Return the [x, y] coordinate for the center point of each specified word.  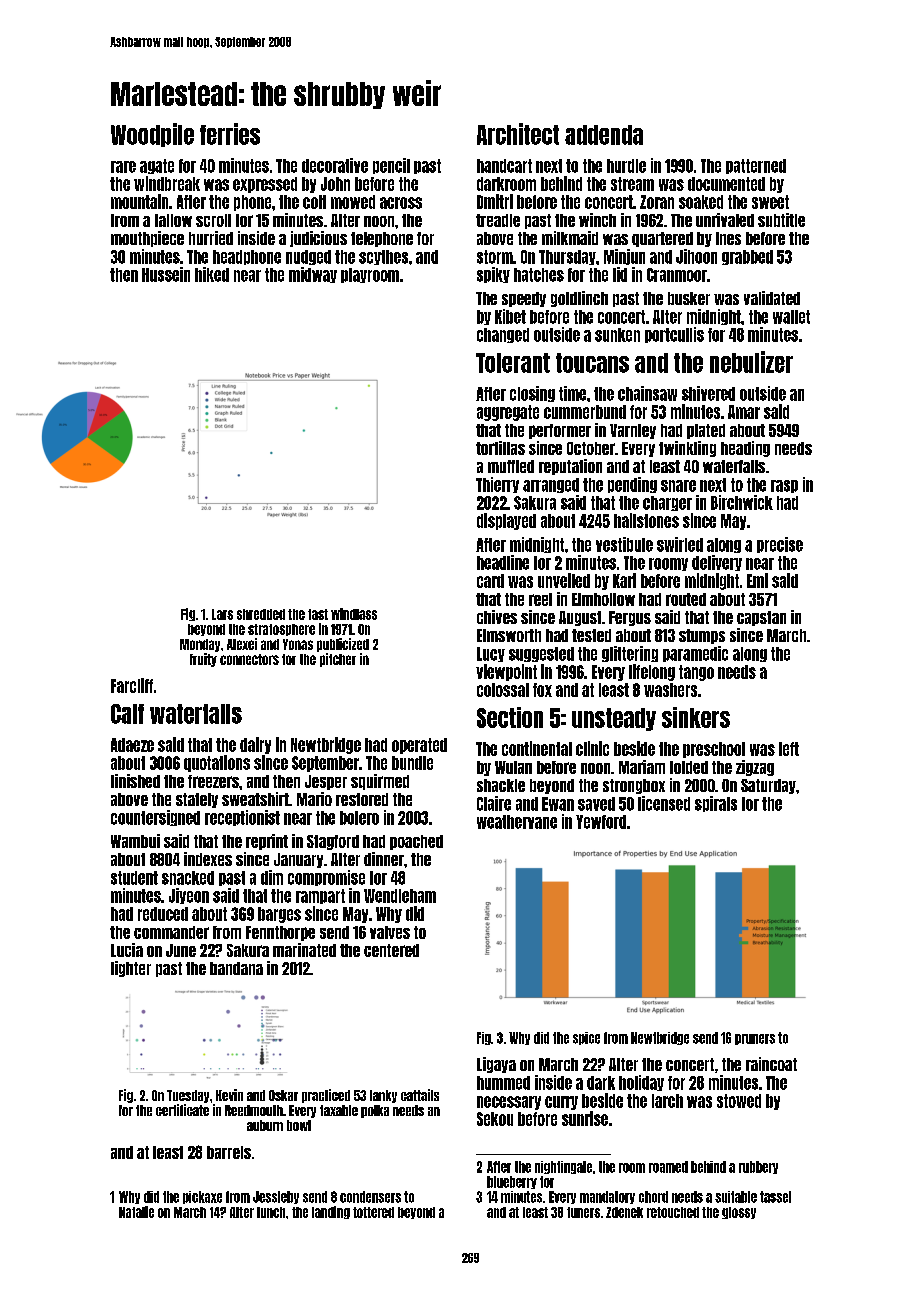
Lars [222, 614]
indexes [208, 859]
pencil [391, 166]
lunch [271, 1212]
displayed [506, 521]
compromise [326, 878]
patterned [756, 166]
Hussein [166, 274]
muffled [511, 466]
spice [586, 1038]
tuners [583, 1212]
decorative [335, 165]
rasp [784, 486]
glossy [739, 1213]
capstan [761, 618]
